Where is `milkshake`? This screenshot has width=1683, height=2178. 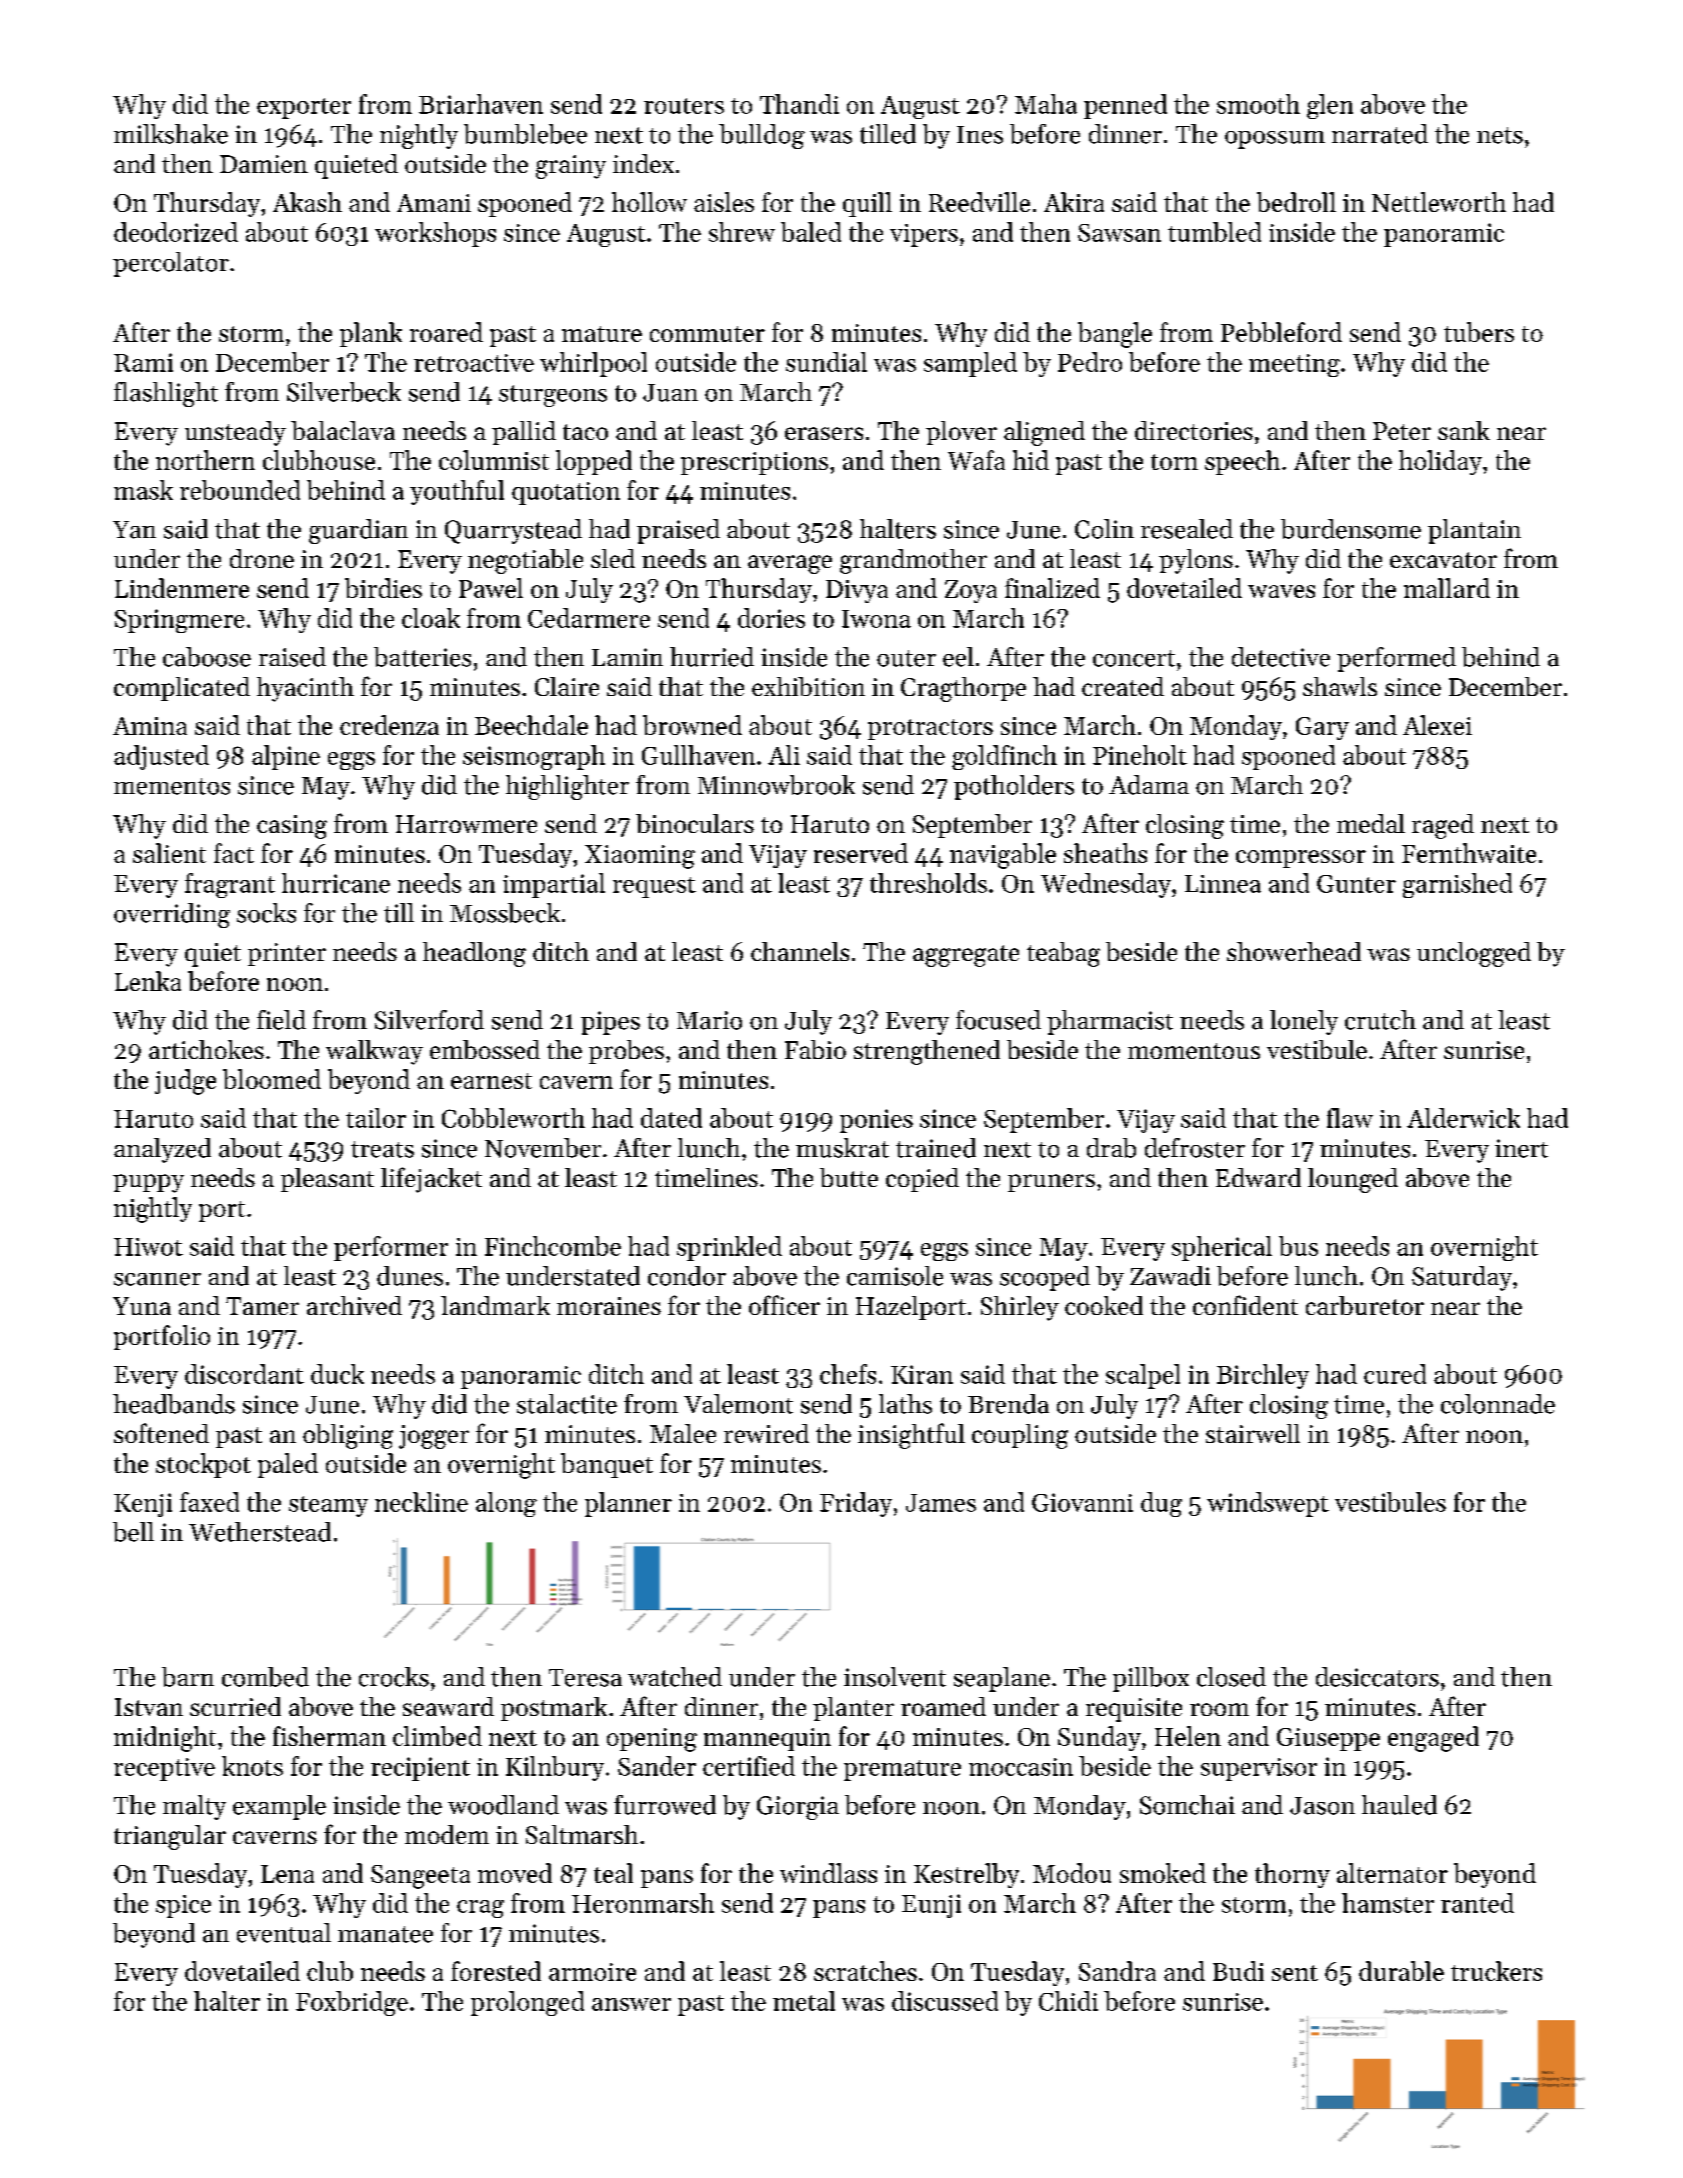 milkshake is located at coordinates (171, 134).
